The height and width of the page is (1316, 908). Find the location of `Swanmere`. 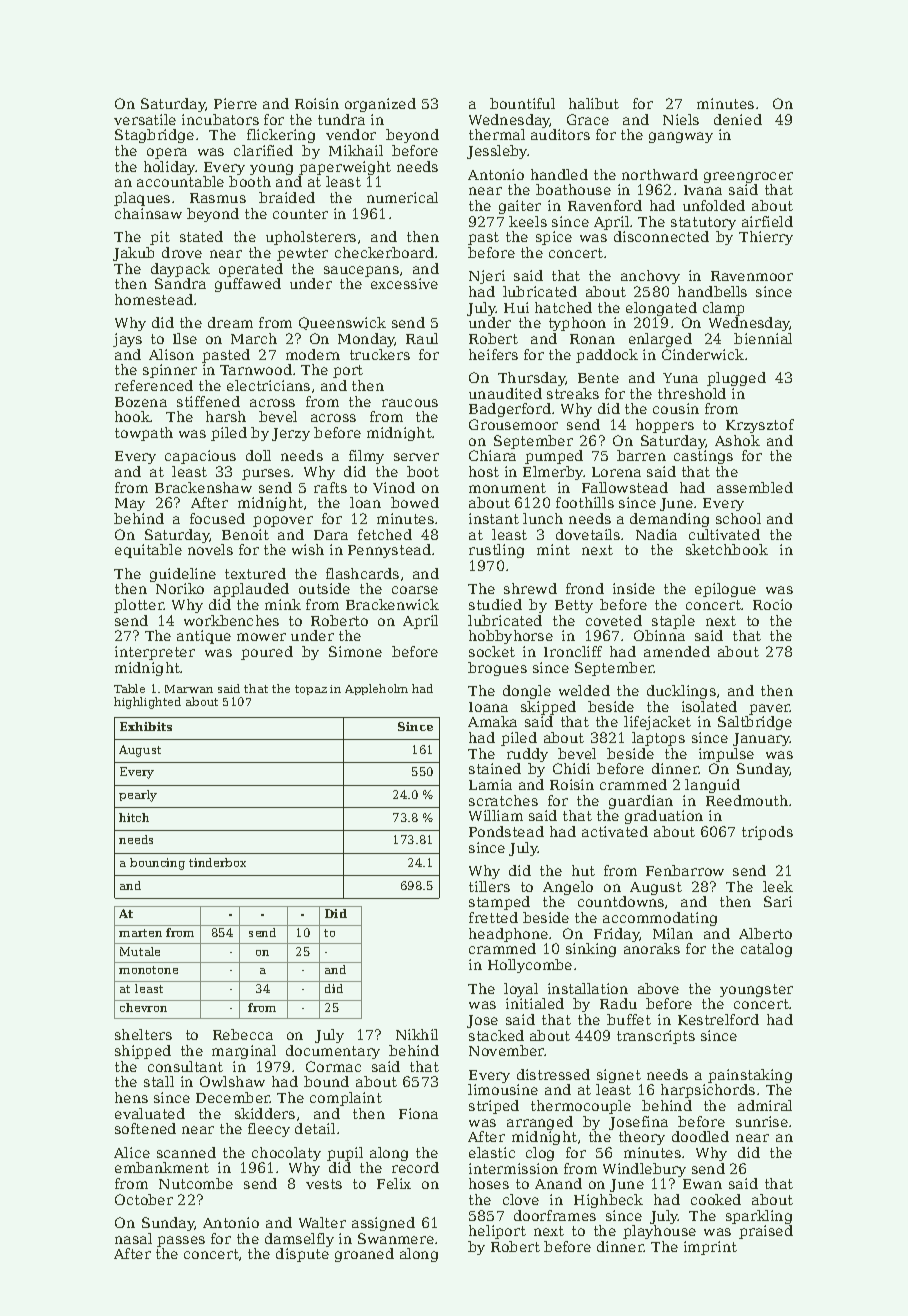

Swanmere is located at coordinates (396, 1238).
